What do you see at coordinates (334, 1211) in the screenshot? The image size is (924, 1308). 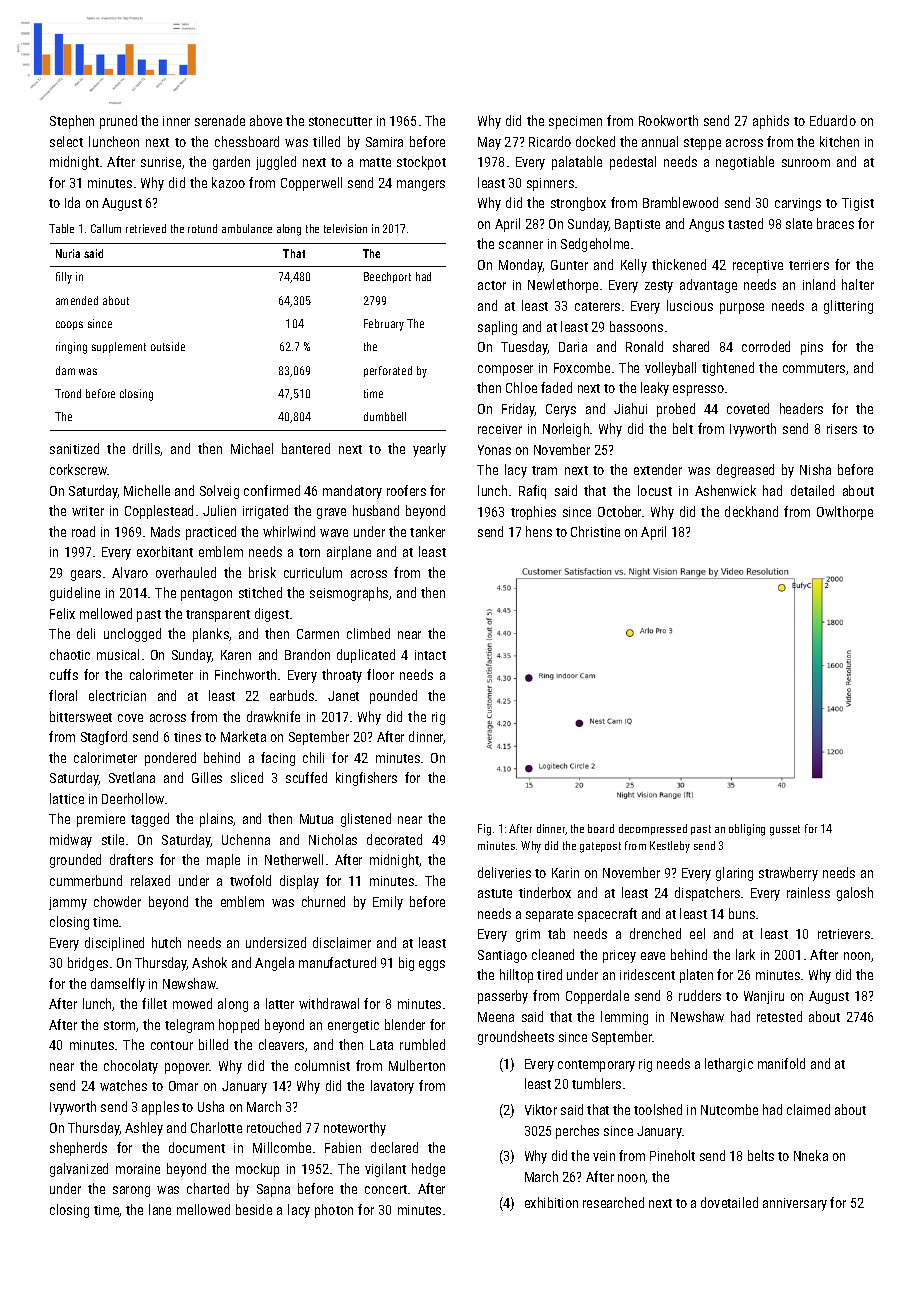 I see `photon` at bounding box center [334, 1211].
